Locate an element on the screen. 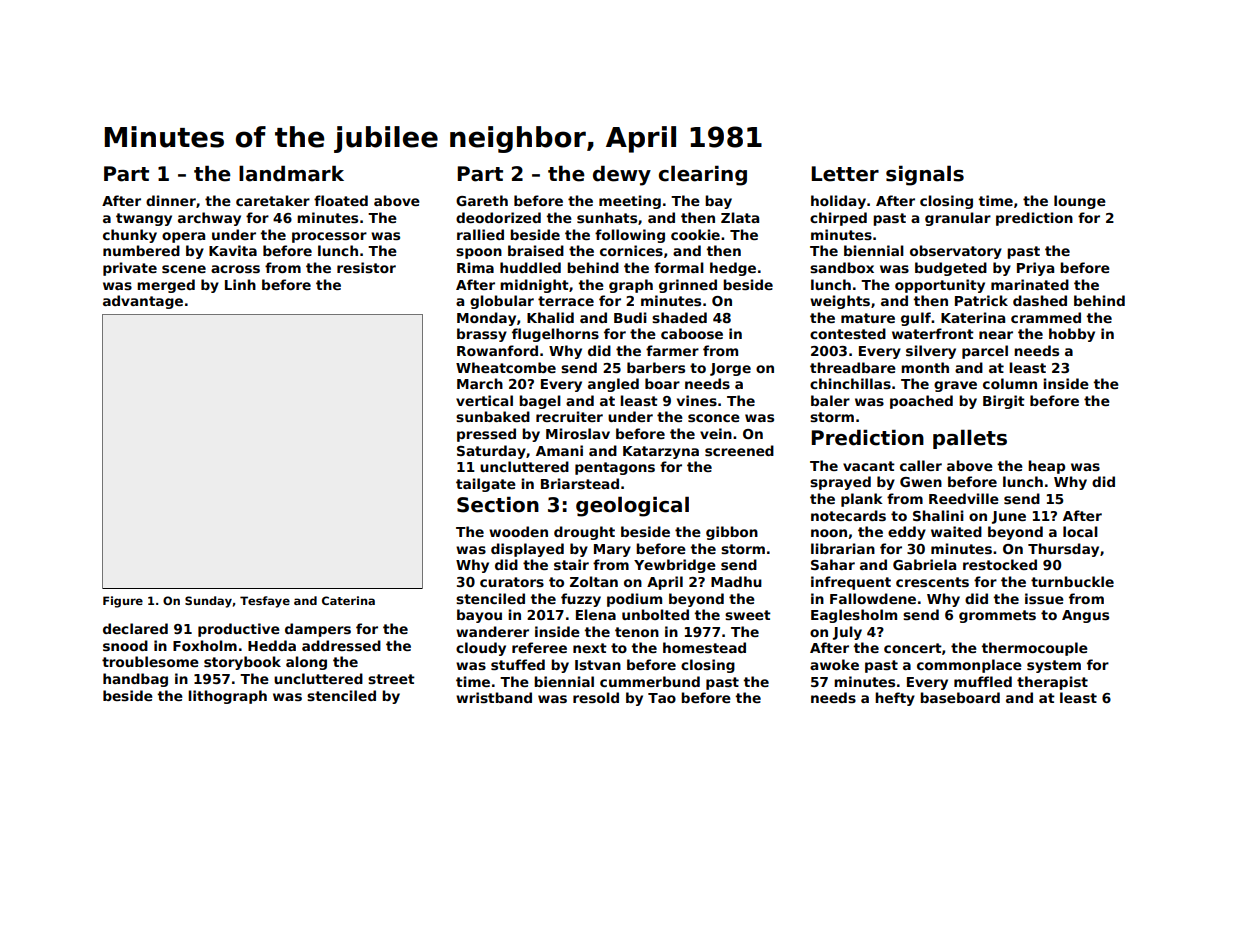  handbag is located at coordinates (135, 680).
